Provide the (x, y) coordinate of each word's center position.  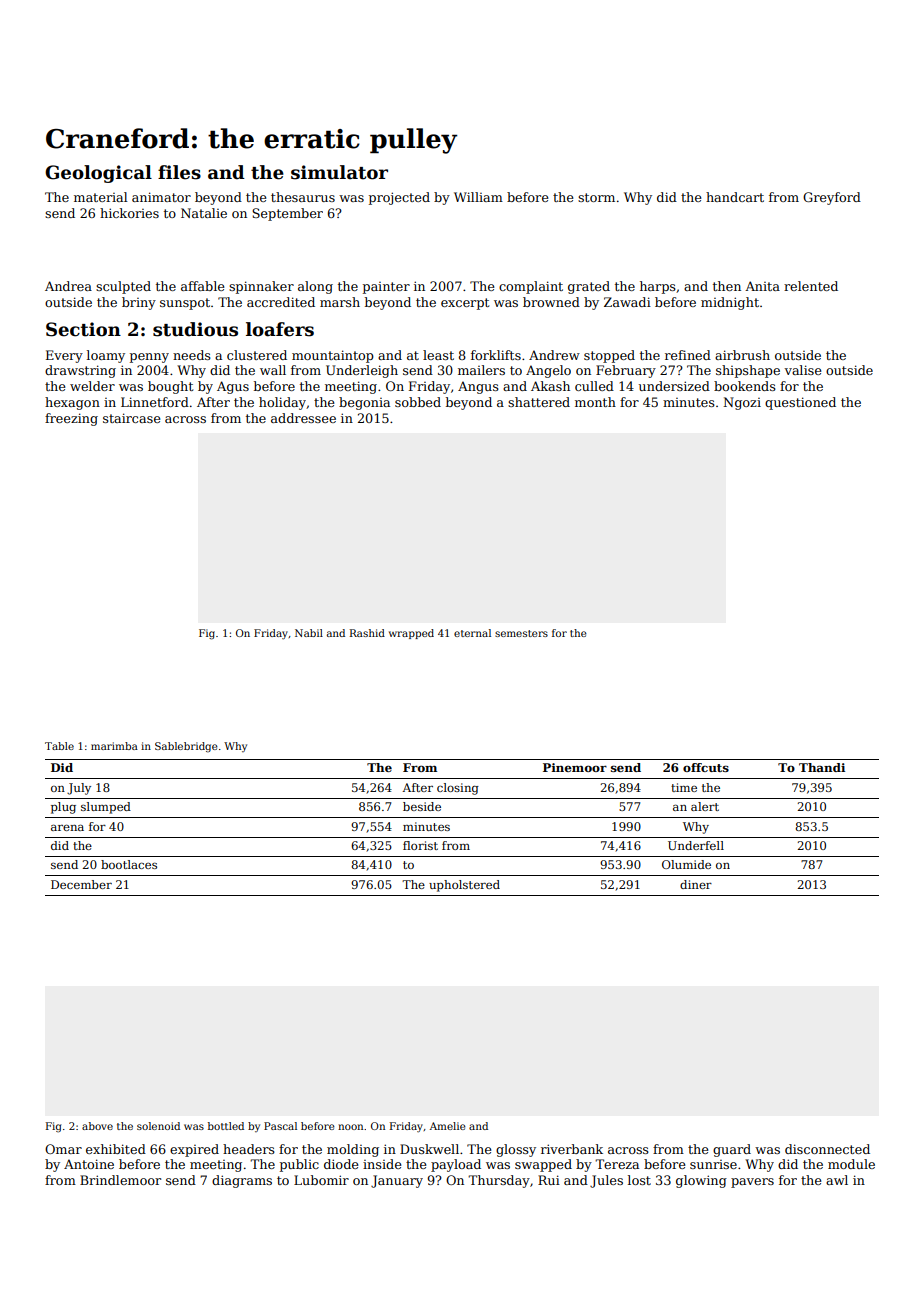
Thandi (822, 767)
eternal (472, 633)
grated (589, 287)
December (81, 884)
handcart (735, 197)
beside (422, 806)
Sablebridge (186, 747)
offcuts (706, 767)
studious (195, 329)
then (727, 286)
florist (420, 845)
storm (596, 197)
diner (696, 884)
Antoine (89, 1164)
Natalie (204, 213)
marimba (114, 746)
